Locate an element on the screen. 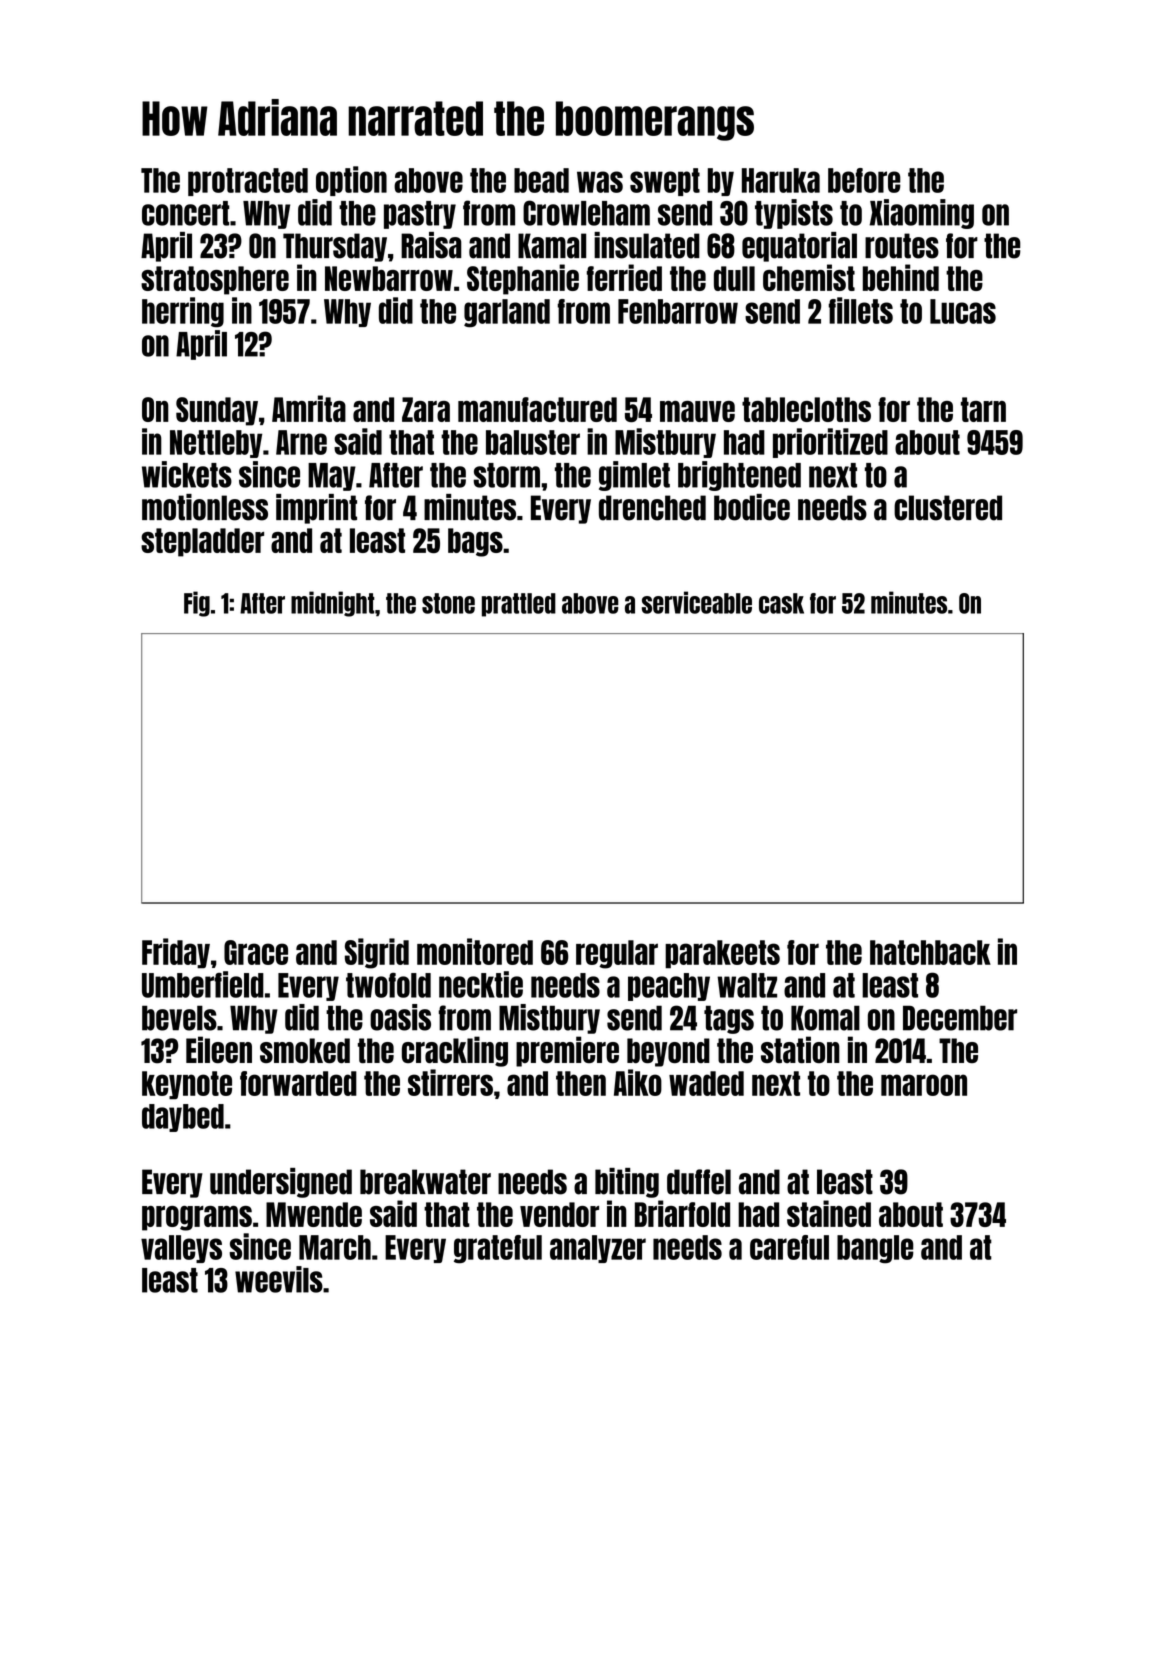 The width and height of the screenshot is (1165, 1654). bangle is located at coordinates (875, 1249).
